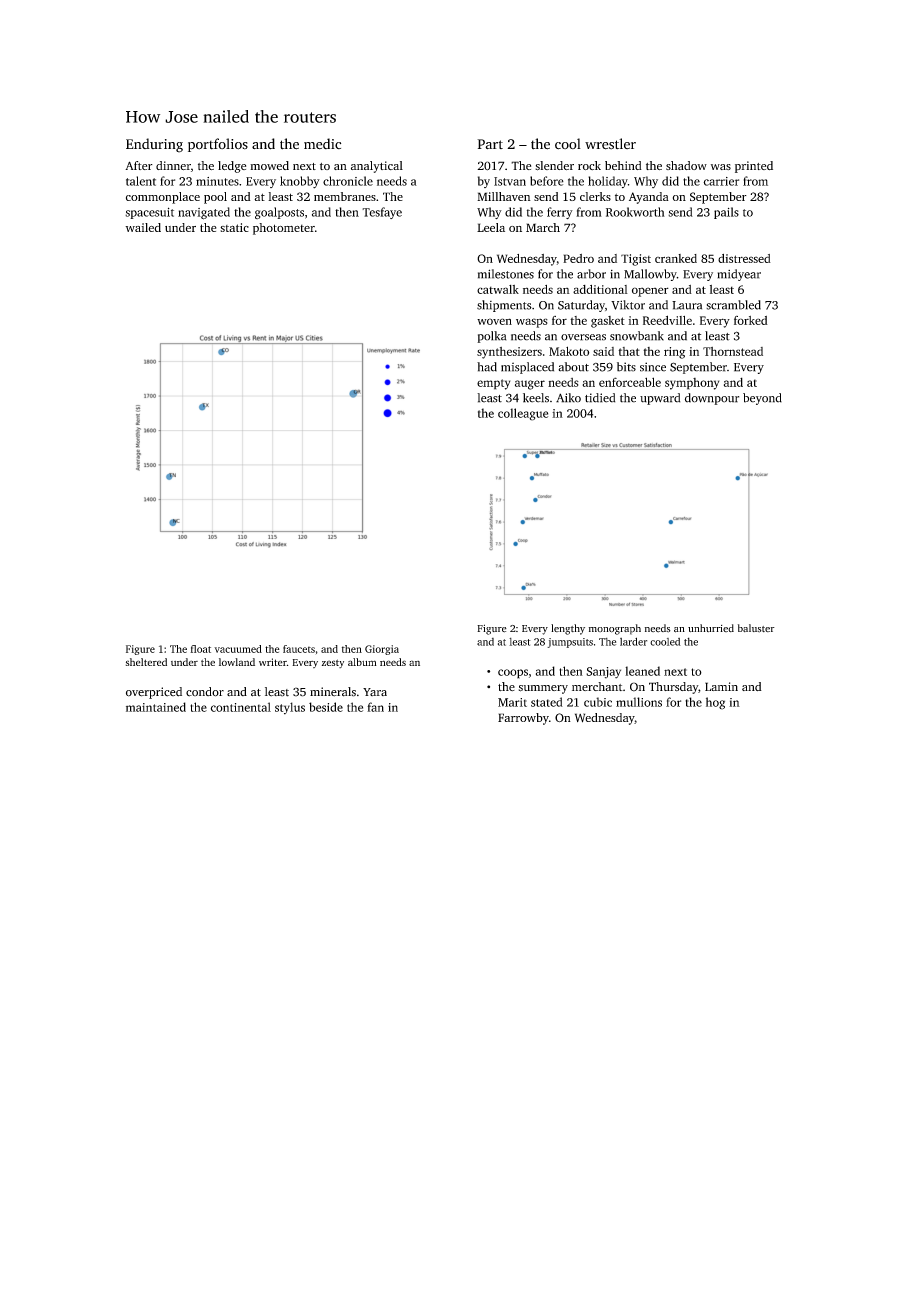 Image resolution: width=908 pixels, height=1316 pixels. What do you see at coordinates (744, 258) in the page?
I see `distressed` at bounding box center [744, 258].
